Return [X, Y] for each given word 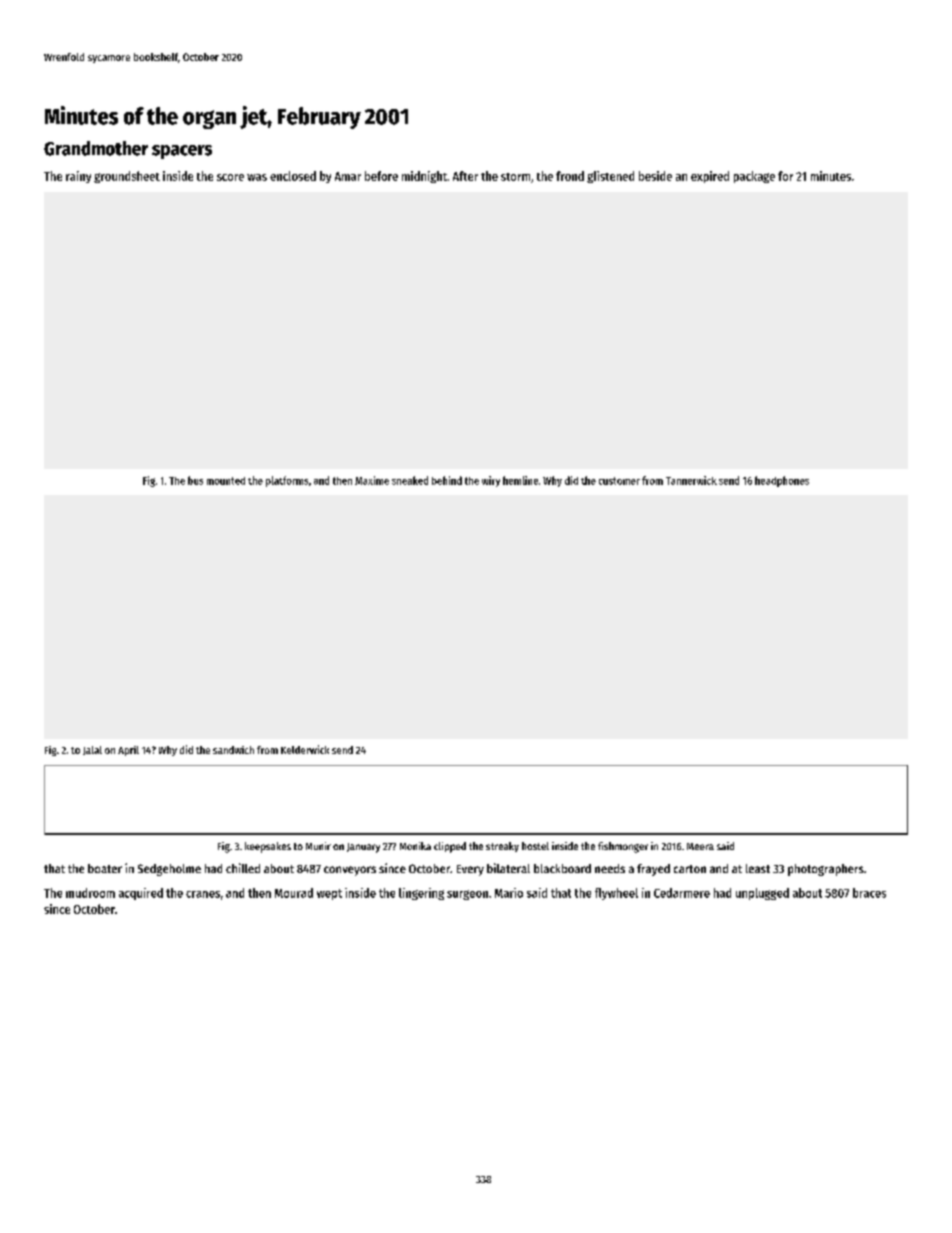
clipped [450, 847]
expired [710, 177]
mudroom [90, 893]
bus [195, 480]
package [754, 177]
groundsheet [127, 177]
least [758, 868]
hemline [520, 480]
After [465, 176]
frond [570, 176]
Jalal [92, 750]
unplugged [762, 894]
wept [329, 894]
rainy [78, 177]
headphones [782, 481]
